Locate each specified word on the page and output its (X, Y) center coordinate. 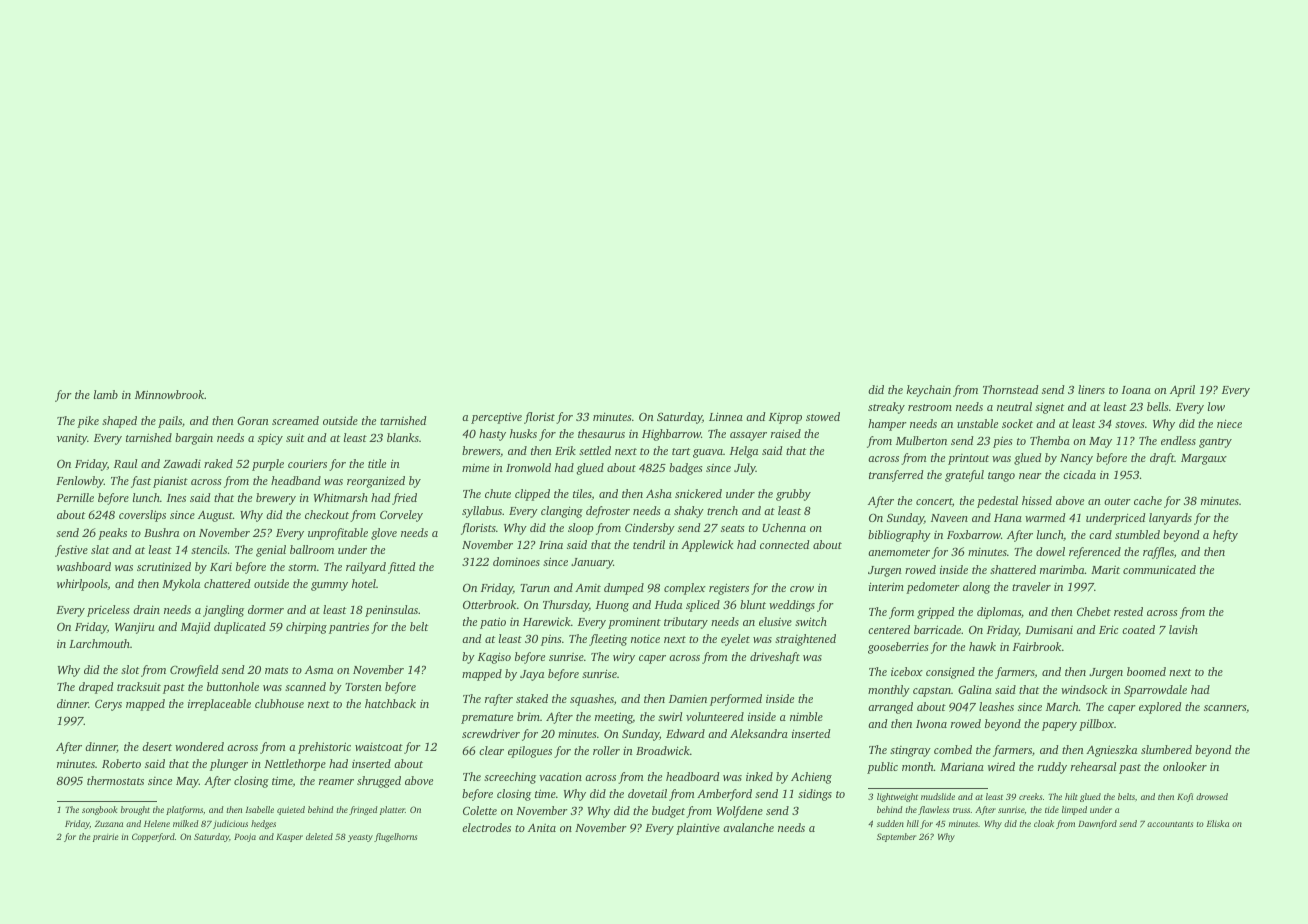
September (896, 837)
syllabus (482, 512)
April (1182, 391)
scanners (1225, 708)
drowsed (1212, 796)
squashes (592, 700)
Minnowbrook (169, 394)
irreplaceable (219, 705)
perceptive (496, 418)
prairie (106, 837)
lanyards (1170, 519)
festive (71, 551)
